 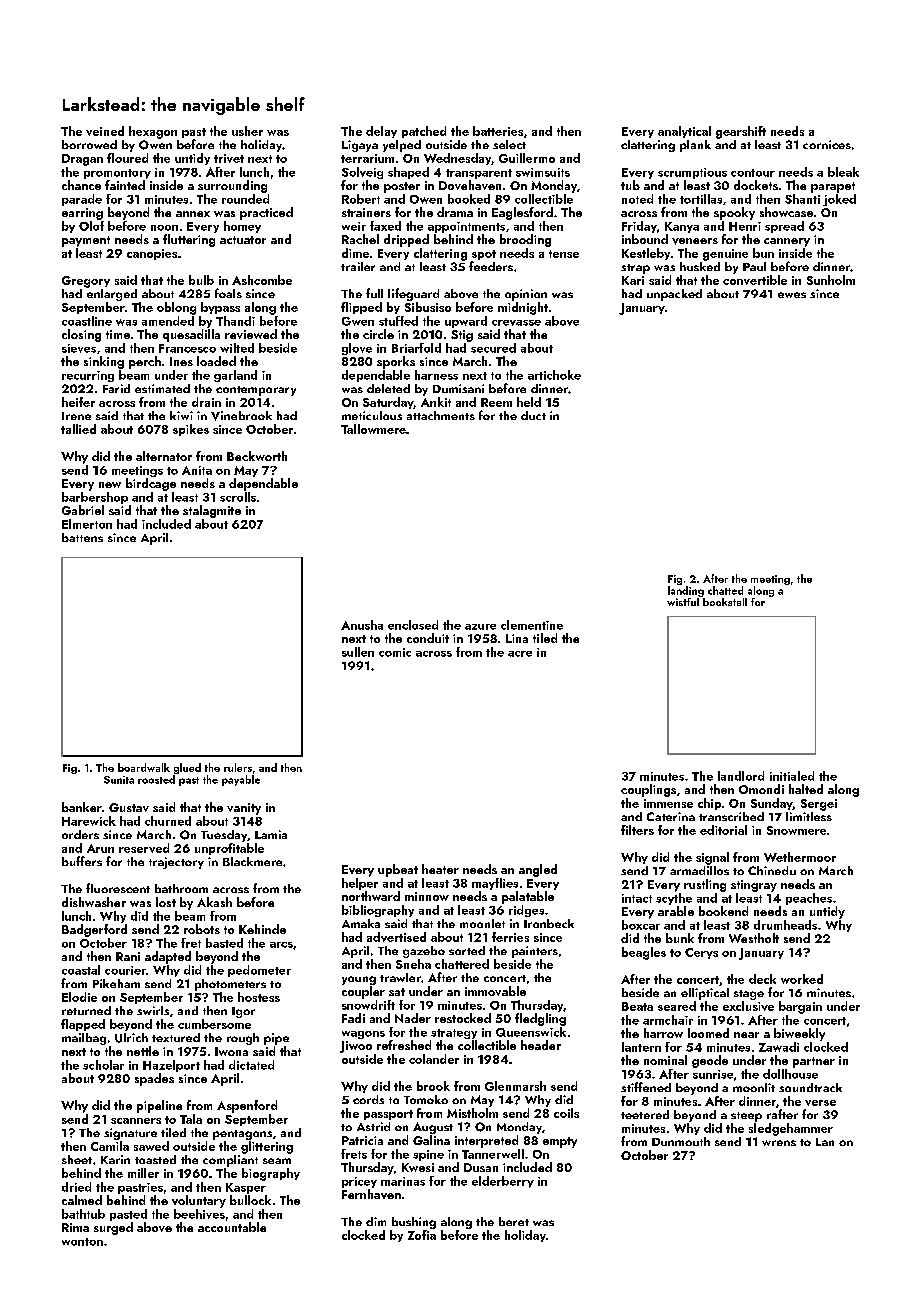 I want to click on Beckworth, so click(x=257, y=456).
